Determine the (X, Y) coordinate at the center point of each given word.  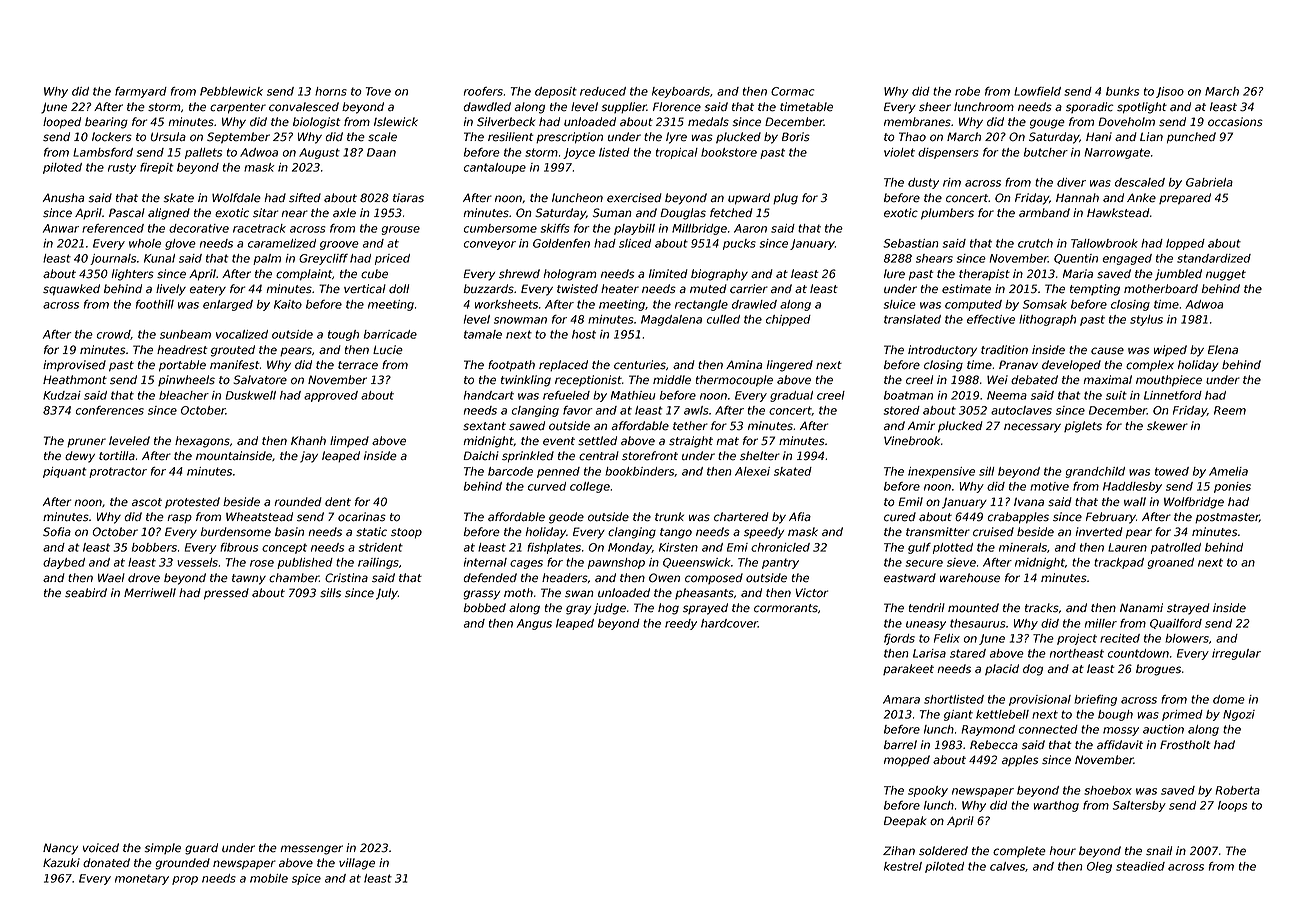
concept (284, 548)
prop (185, 880)
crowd (114, 335)
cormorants (786, 608)
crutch (1035, 243)
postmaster (1227, 518)
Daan (381, 152)
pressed (226, 594)
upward (749, 199)
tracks (1042, 608)
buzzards (489, 289)
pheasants (704, 593)
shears (934, 258)
